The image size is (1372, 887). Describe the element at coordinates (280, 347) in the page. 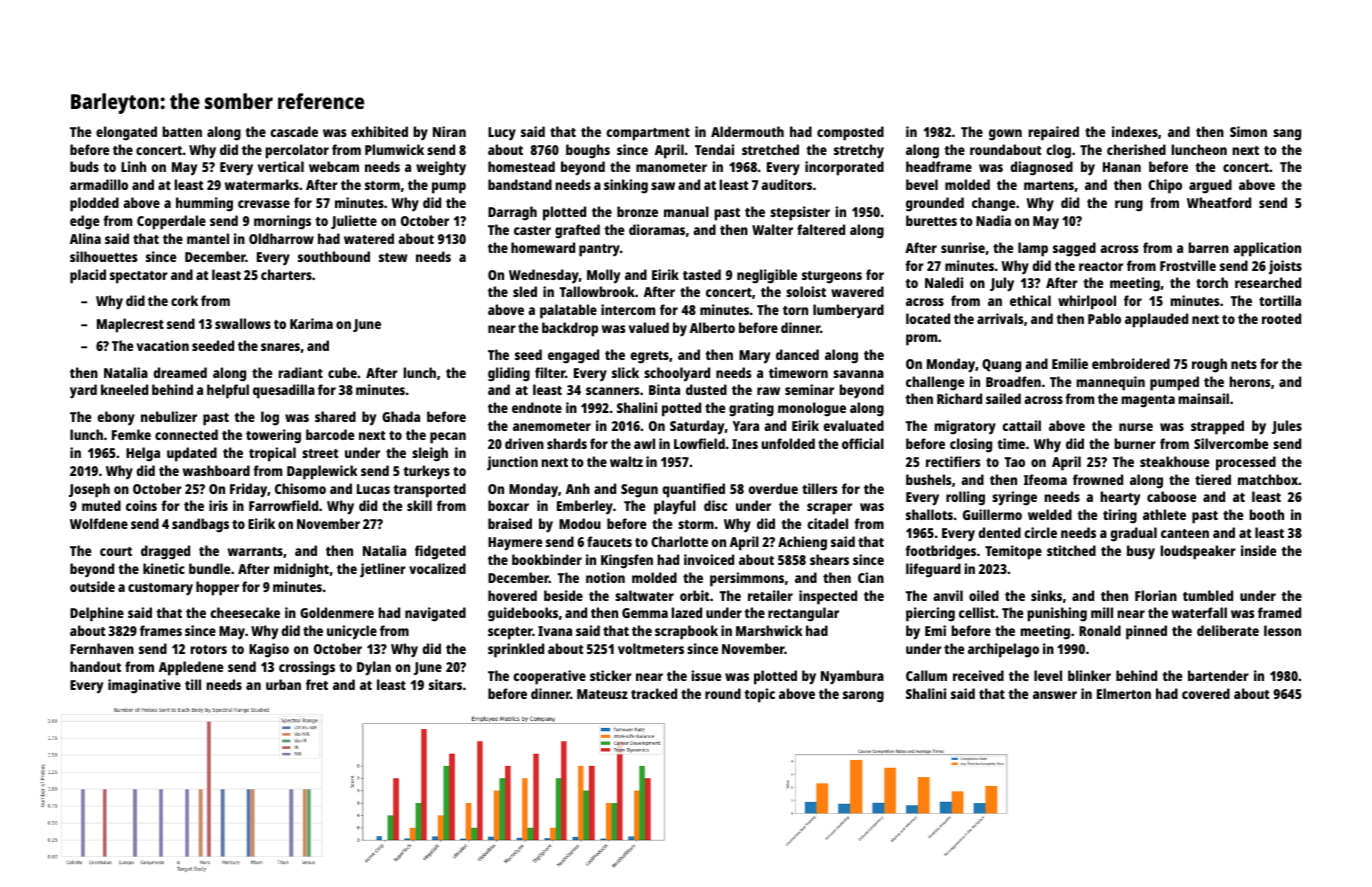

I see `snares` at that location.
